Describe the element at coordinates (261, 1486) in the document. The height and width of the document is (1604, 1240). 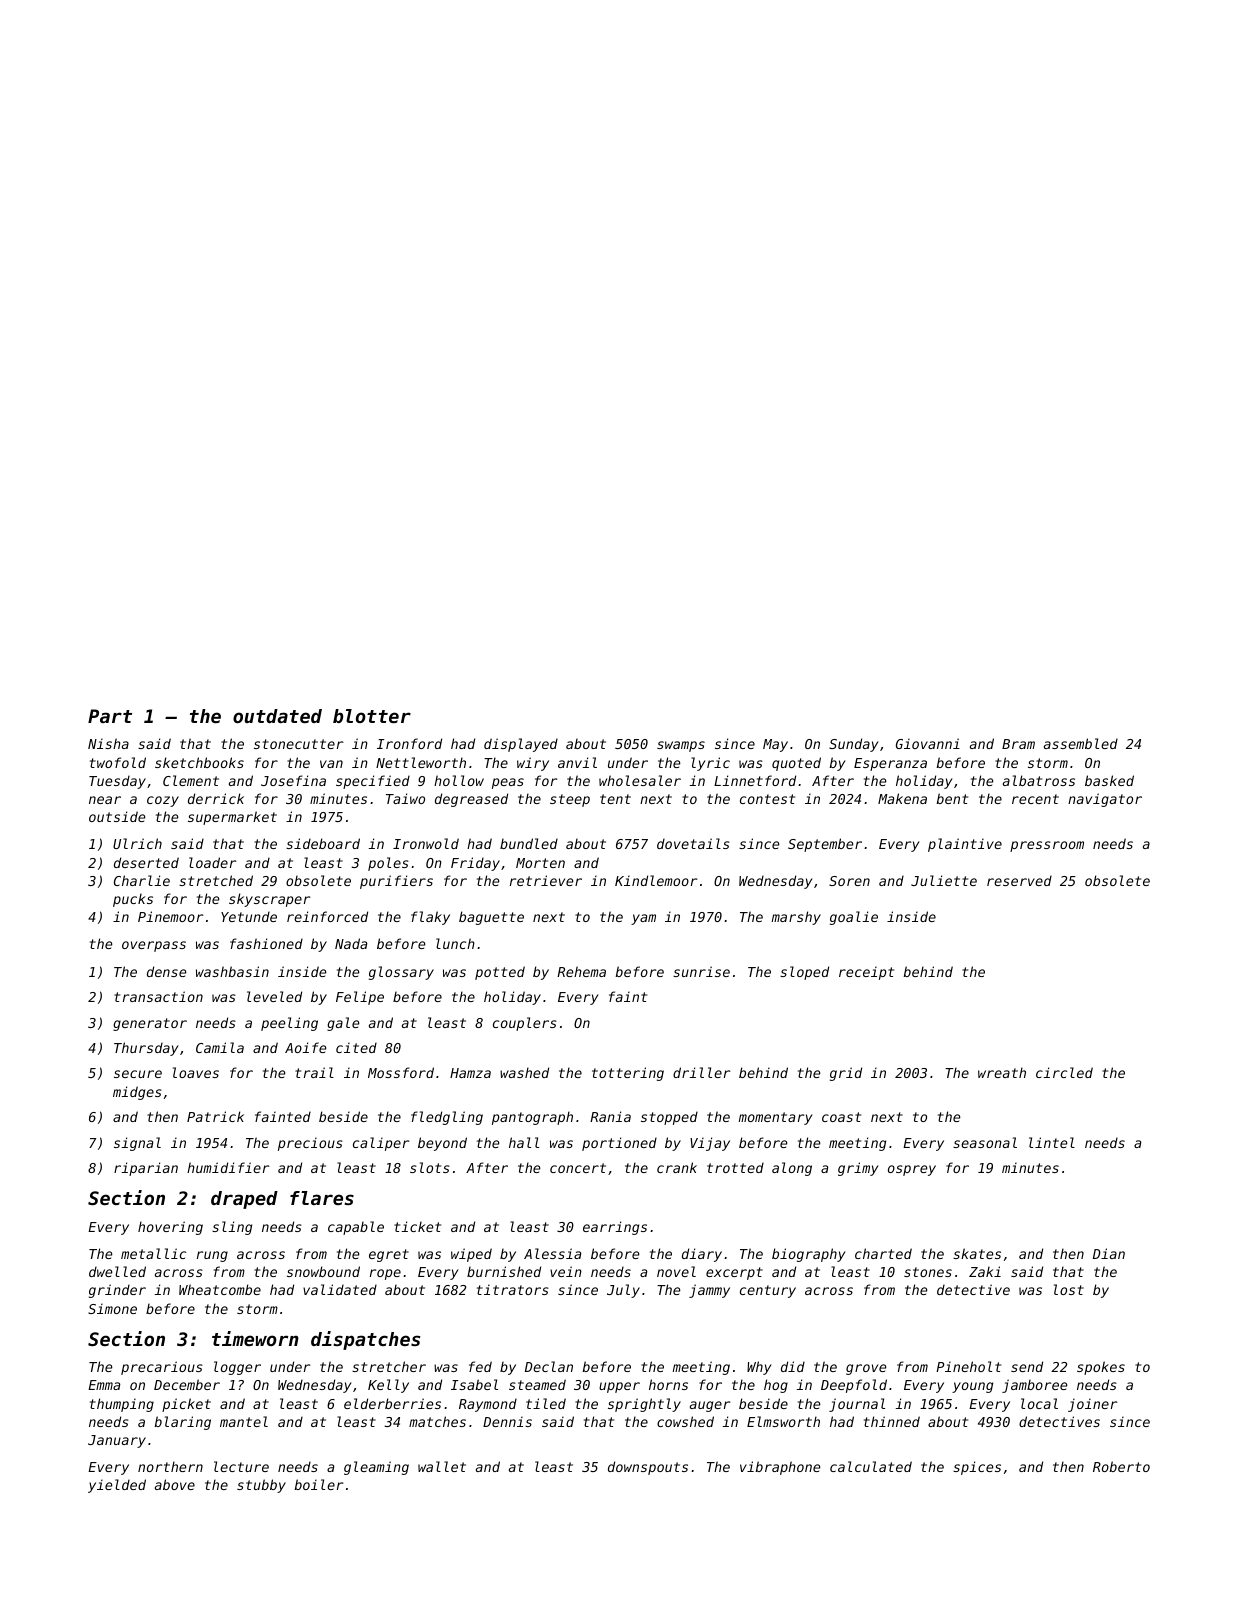
I see `stubby` at that location.
